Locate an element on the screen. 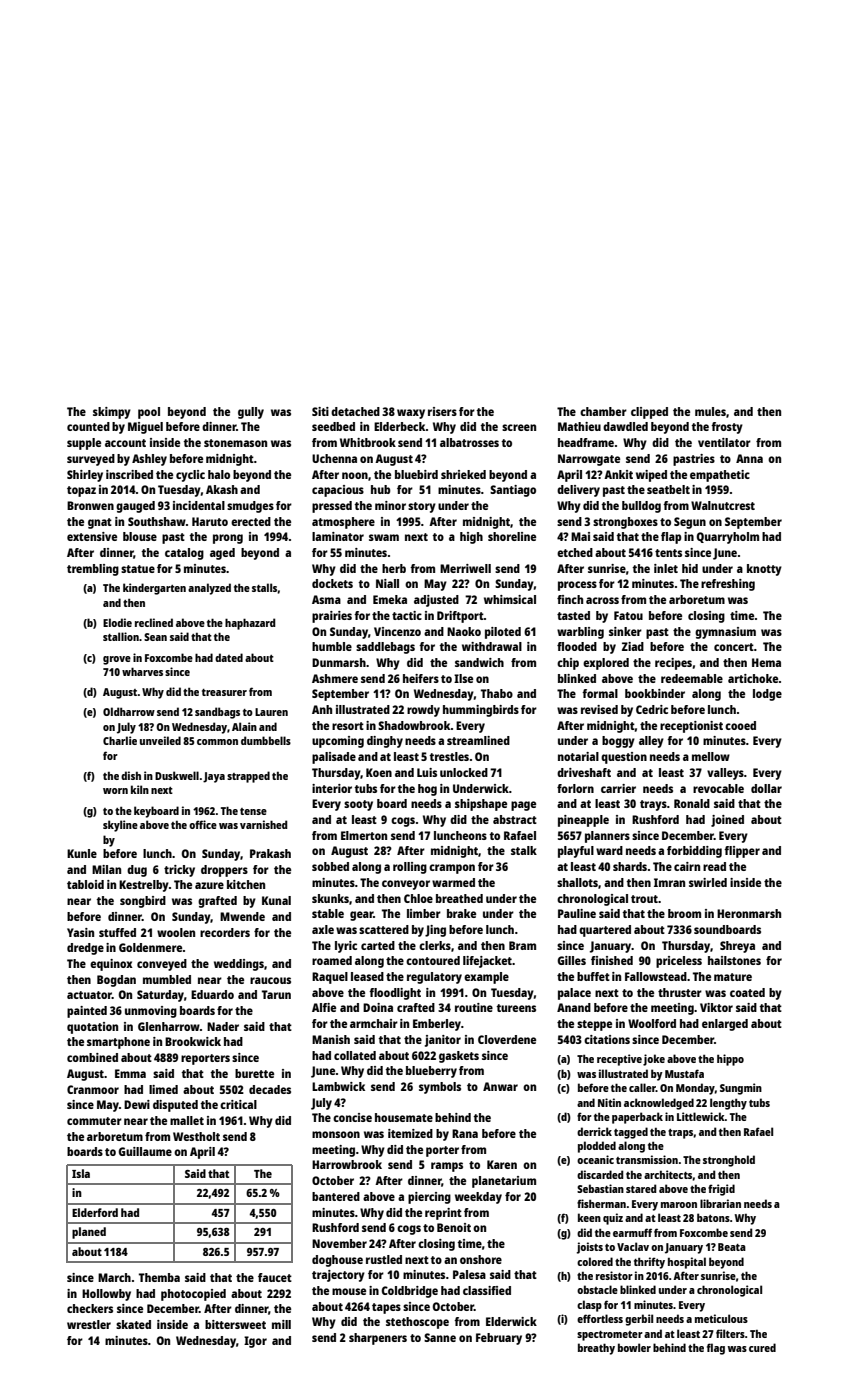 This screenshot has height=1400, width=849. woolen is located at coordinates (176, 932).
